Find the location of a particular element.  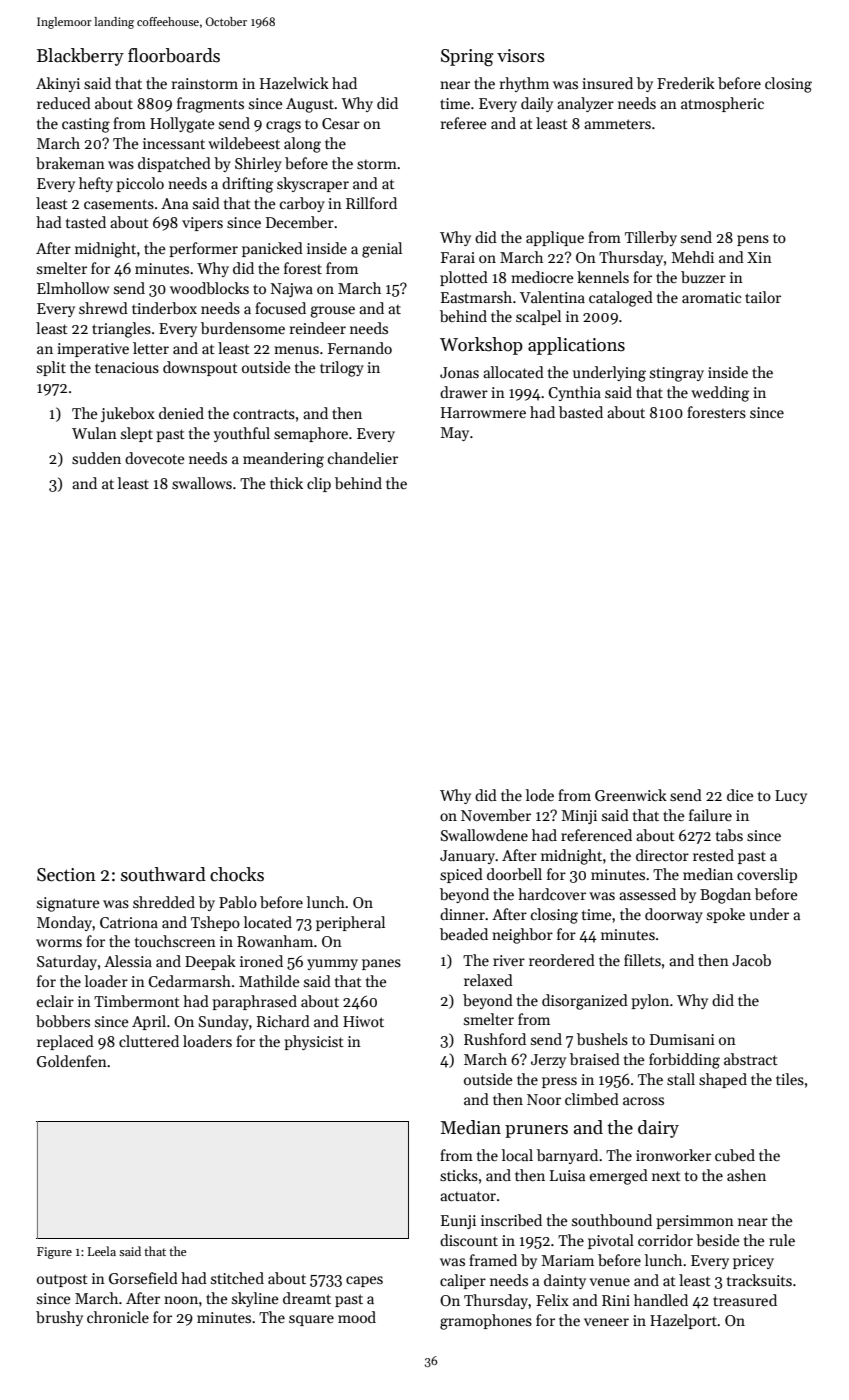

actuator is located at coordinates (468, 1196).
